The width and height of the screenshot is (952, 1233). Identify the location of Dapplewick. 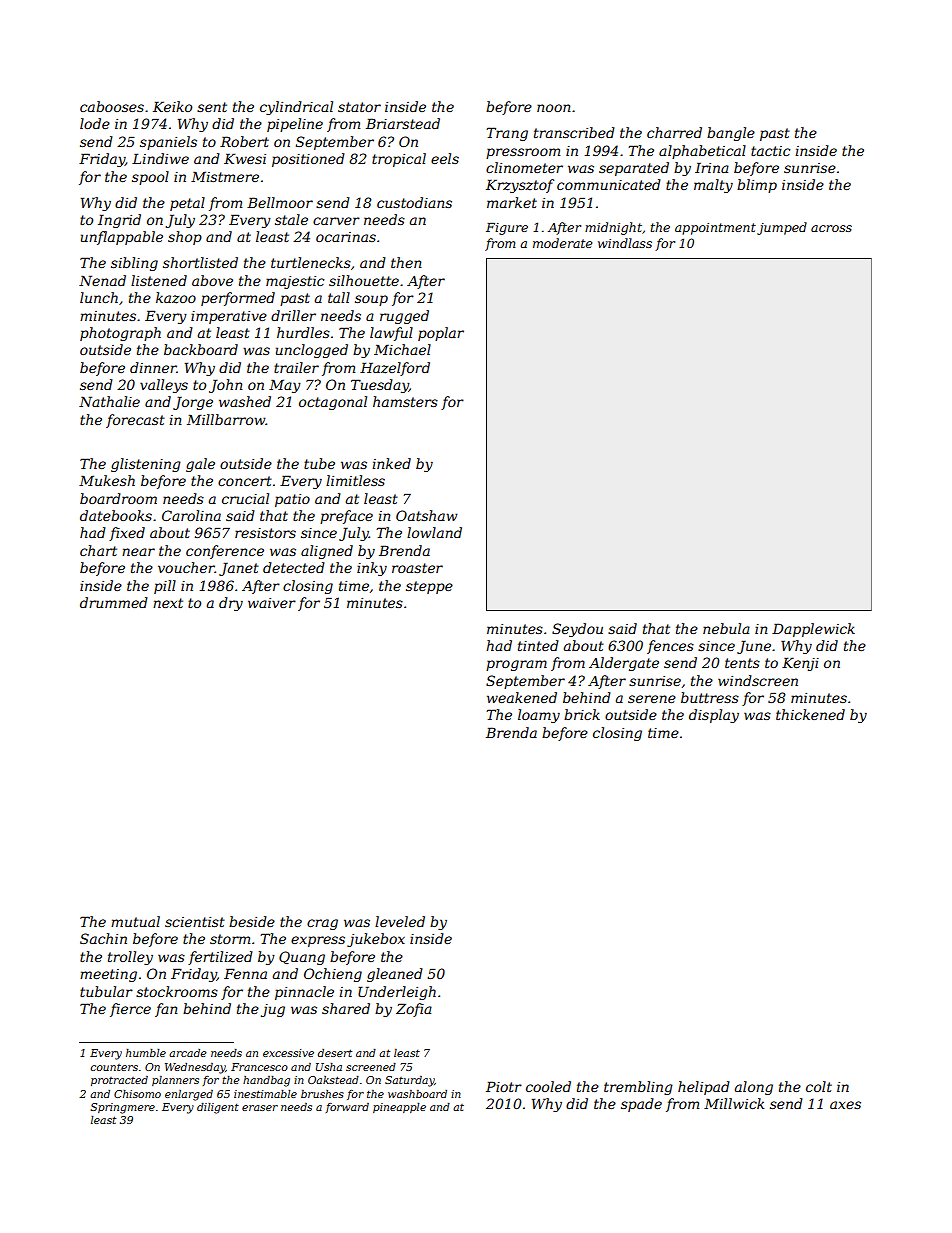
(813, 630).
